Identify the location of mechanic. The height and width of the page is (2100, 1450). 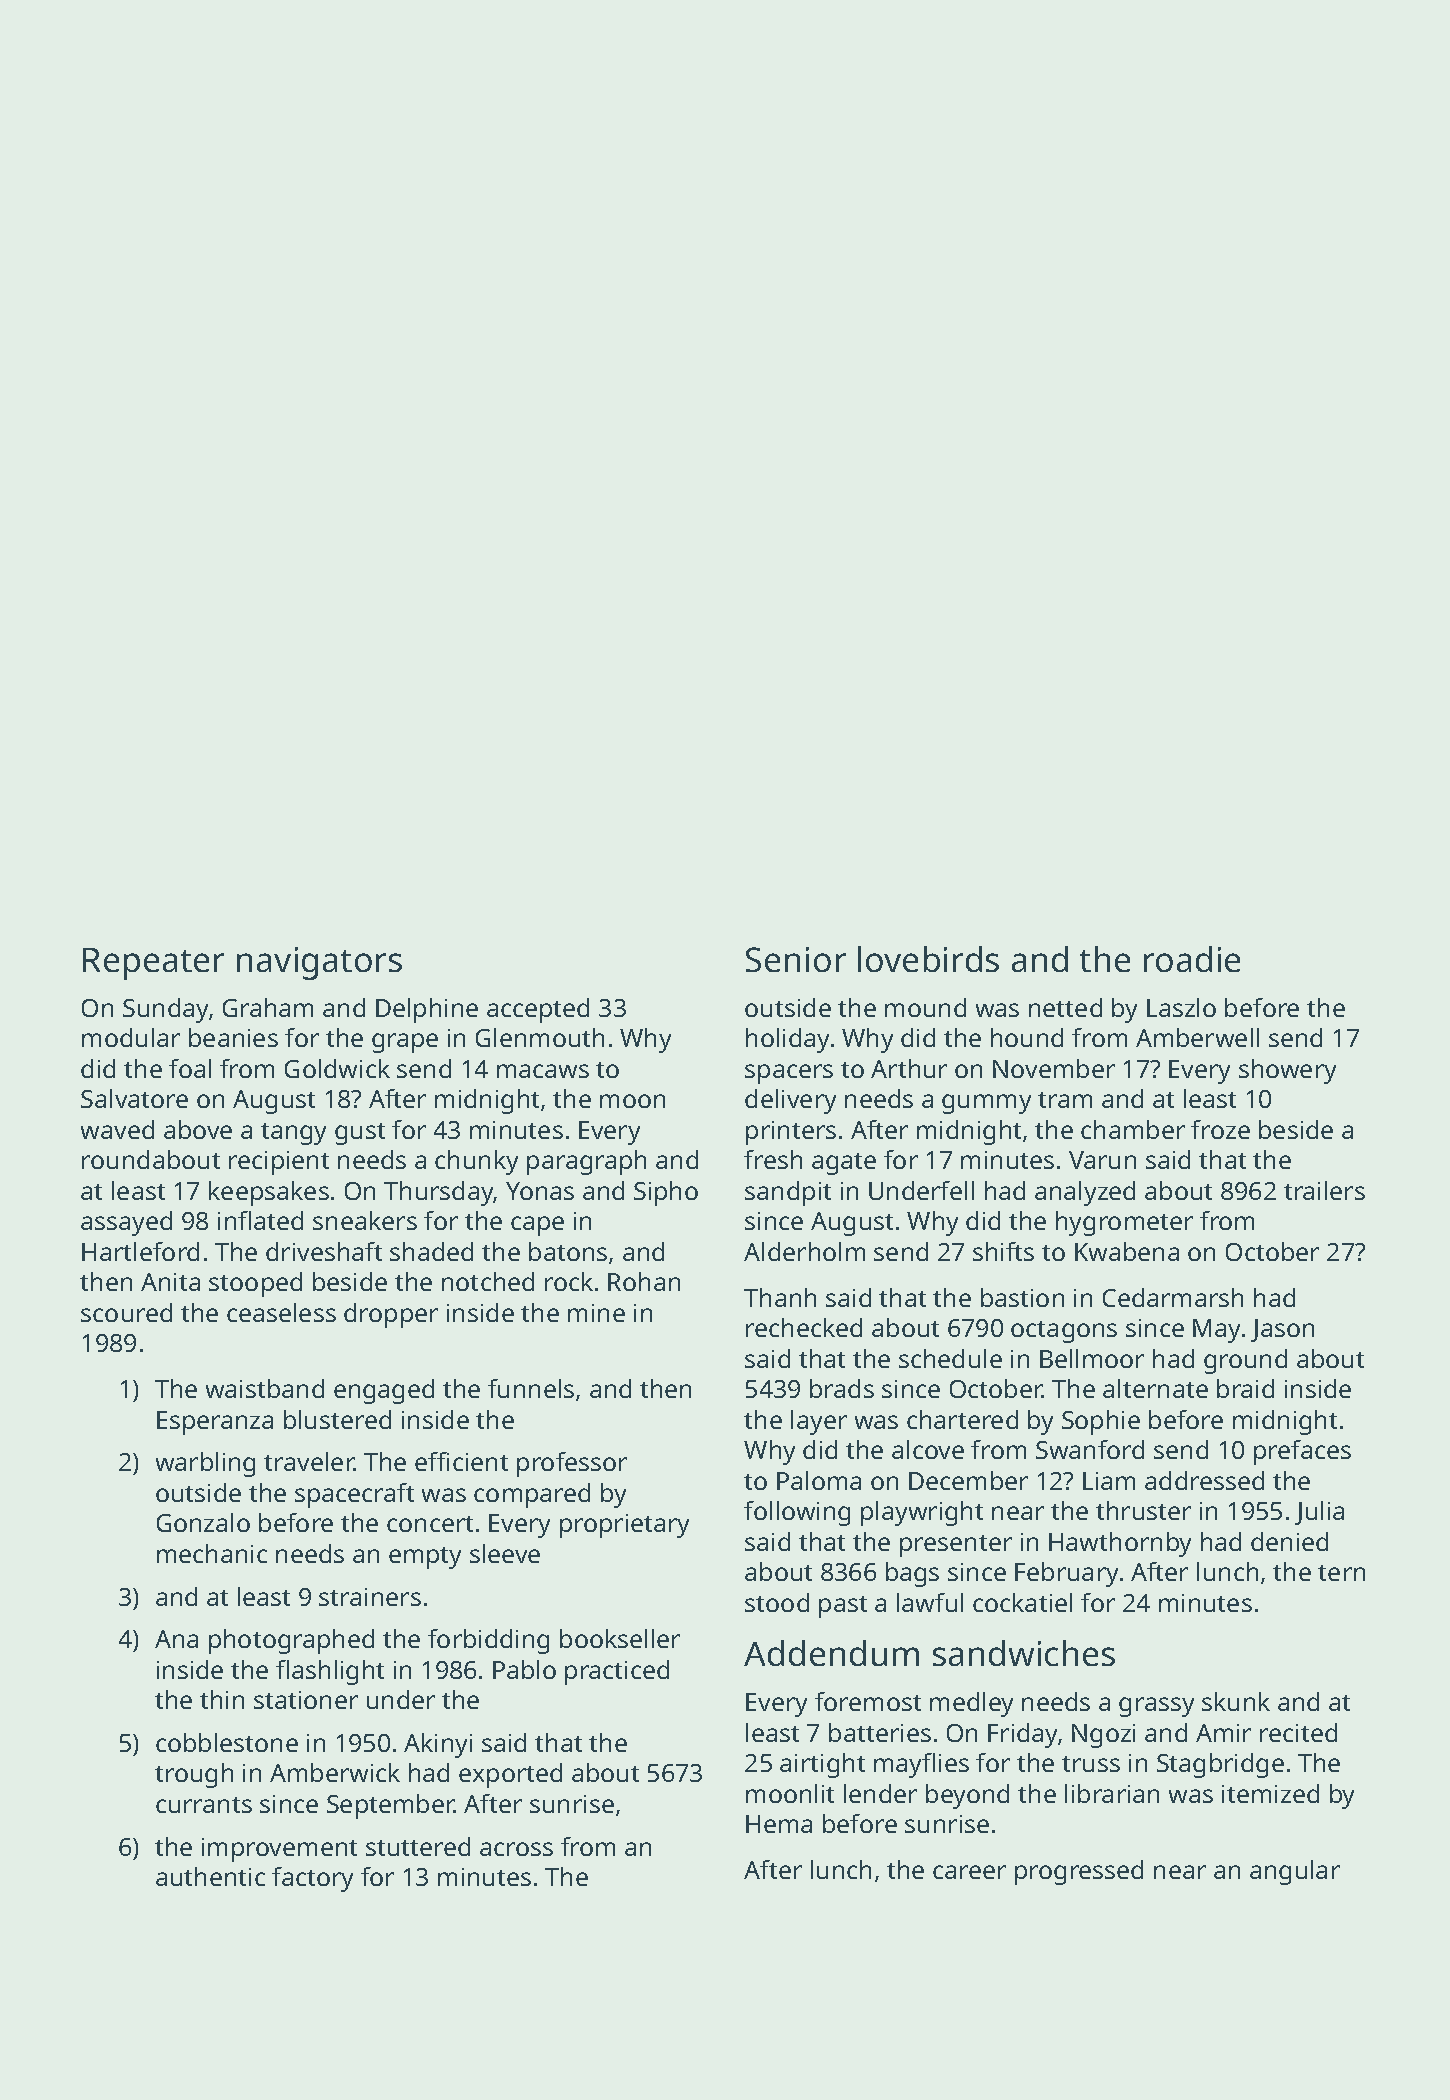
(212, 1553).
